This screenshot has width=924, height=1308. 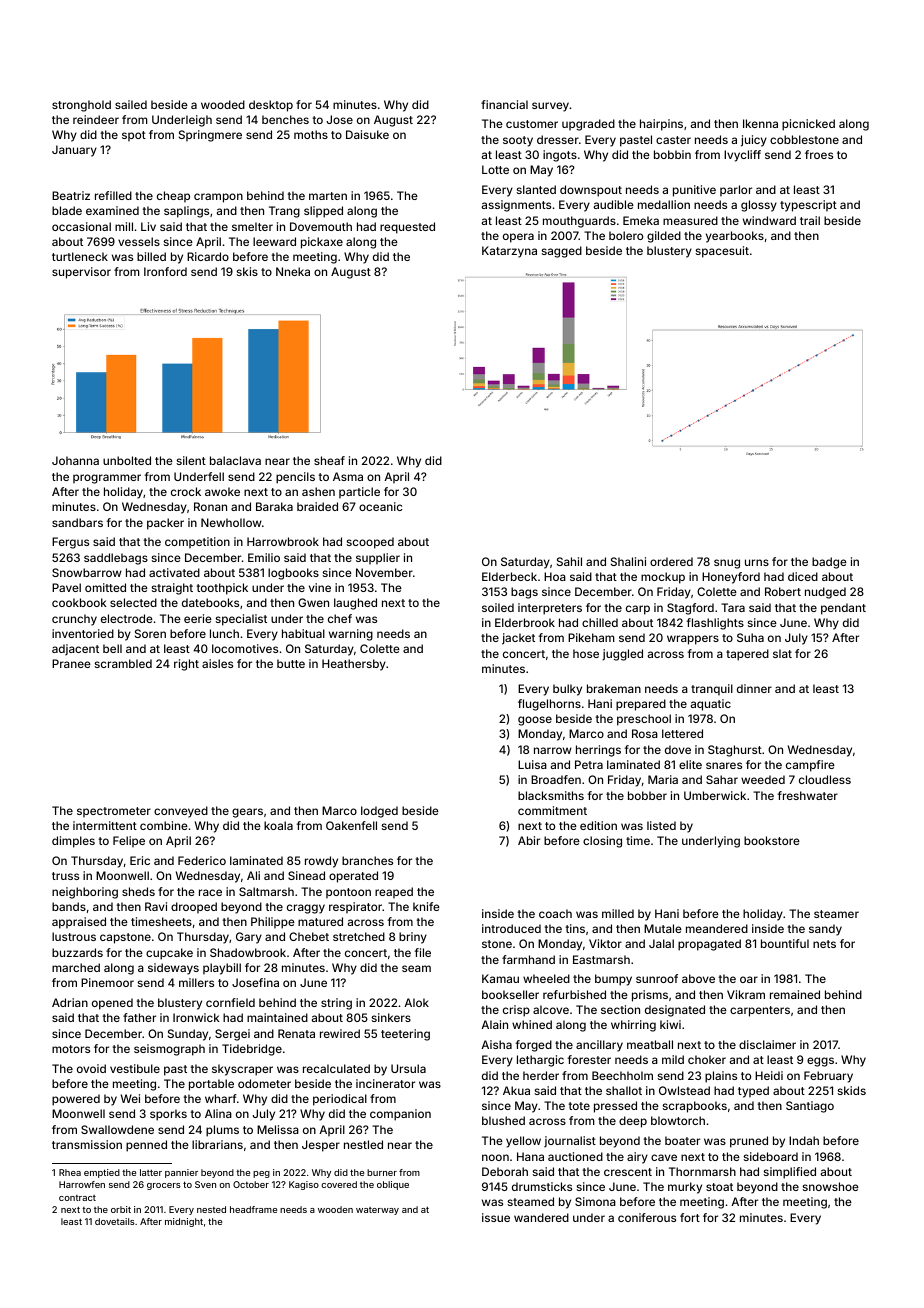 I want to click on yellow, so click(x=523, y=1142).
